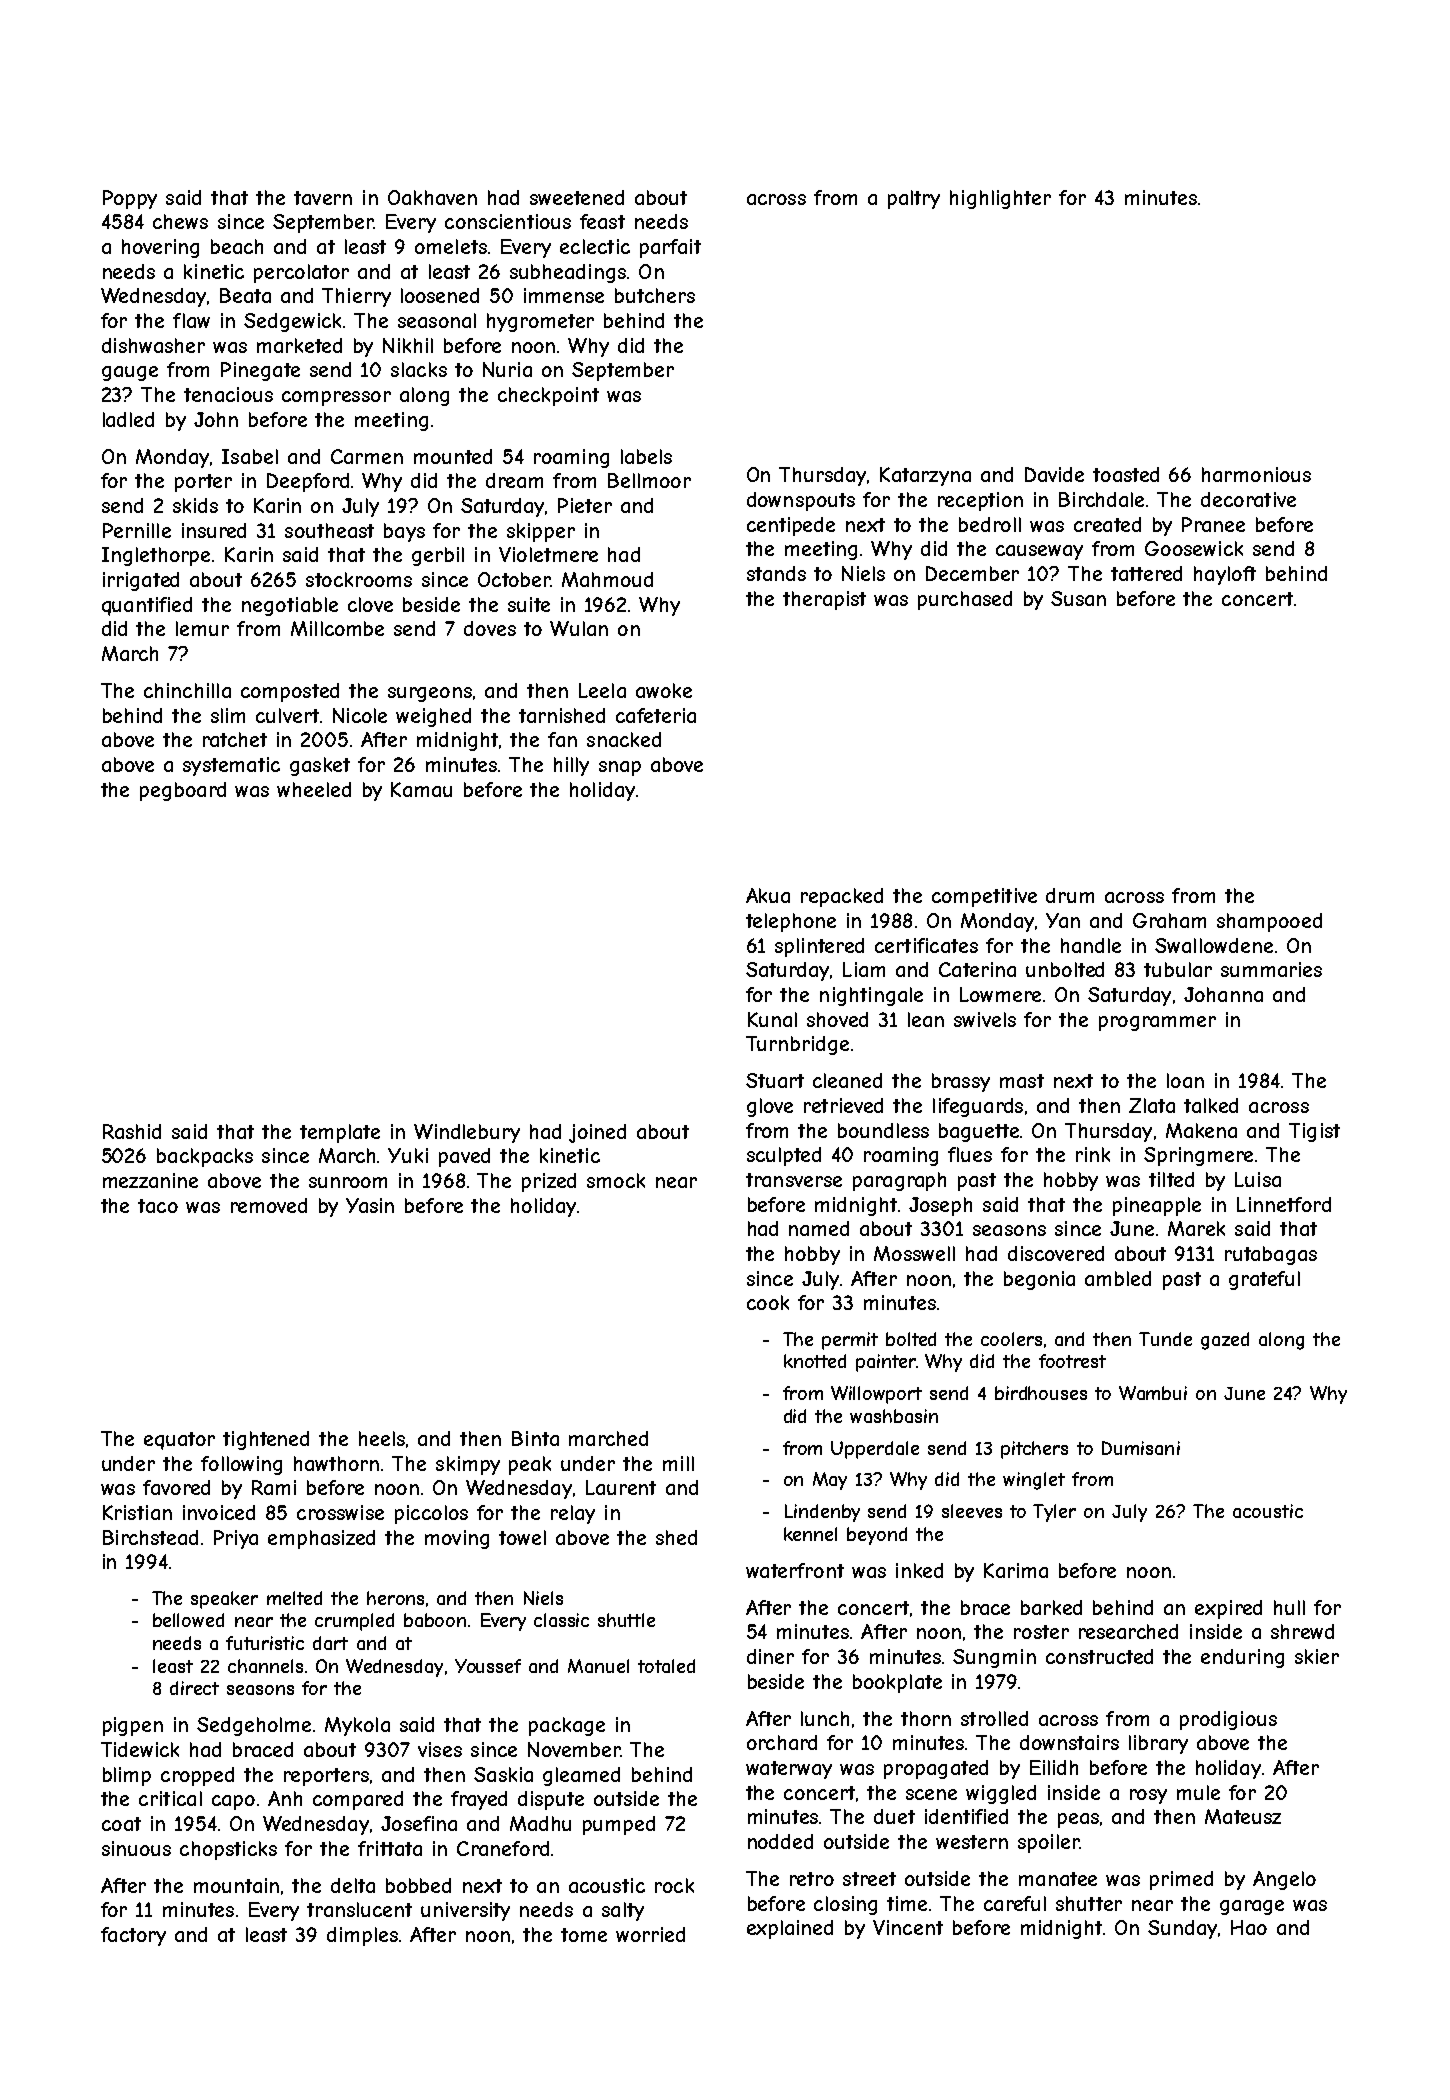 The height and width of the screenshot is (2100, 1450). Describe the element at coordinates (130, 199) in the screenshot. I see `Poppy` at that location.
